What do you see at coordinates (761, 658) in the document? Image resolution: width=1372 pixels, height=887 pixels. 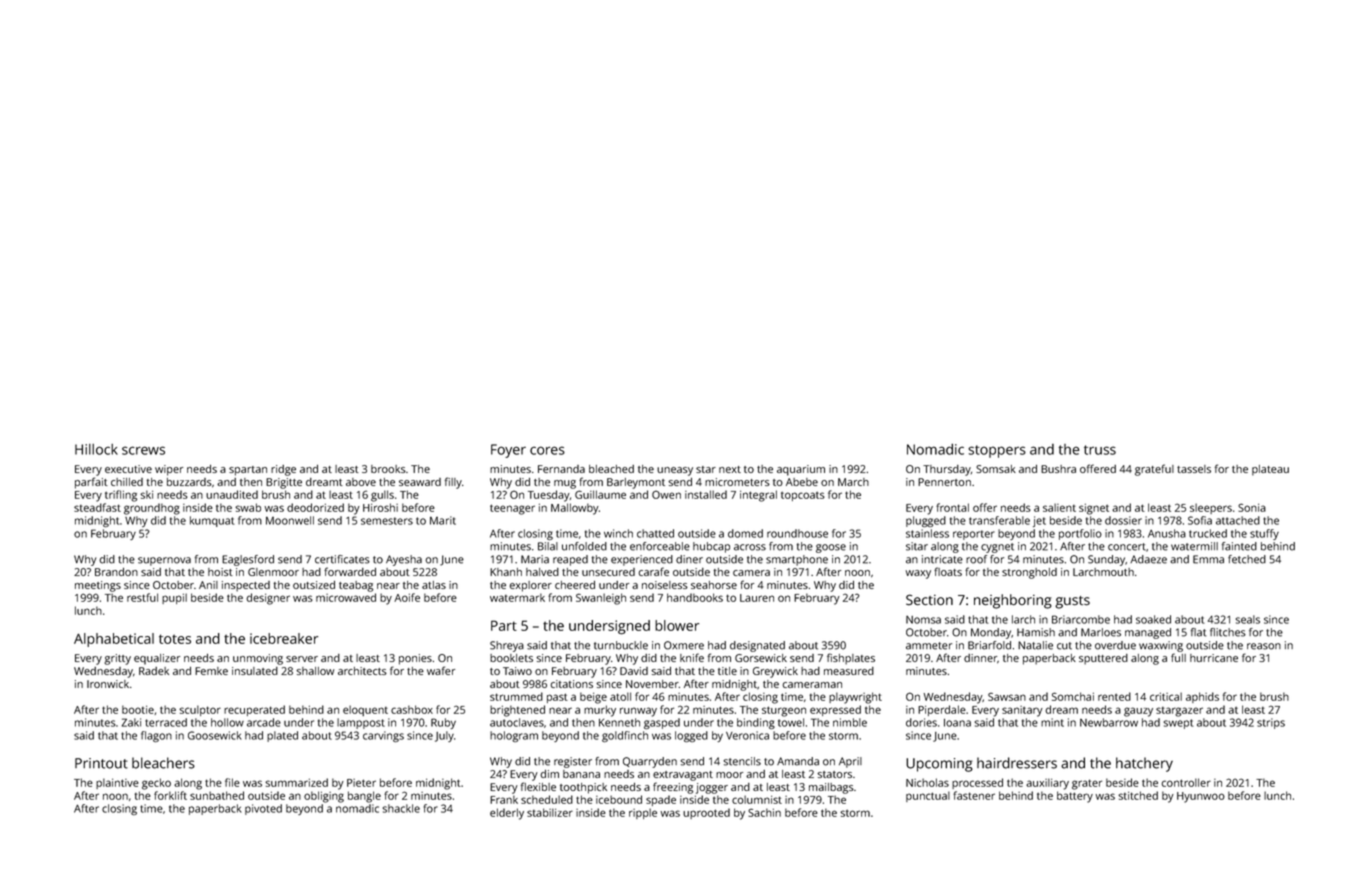 I see `Gorsewick` at bounding box center [761, 658].
